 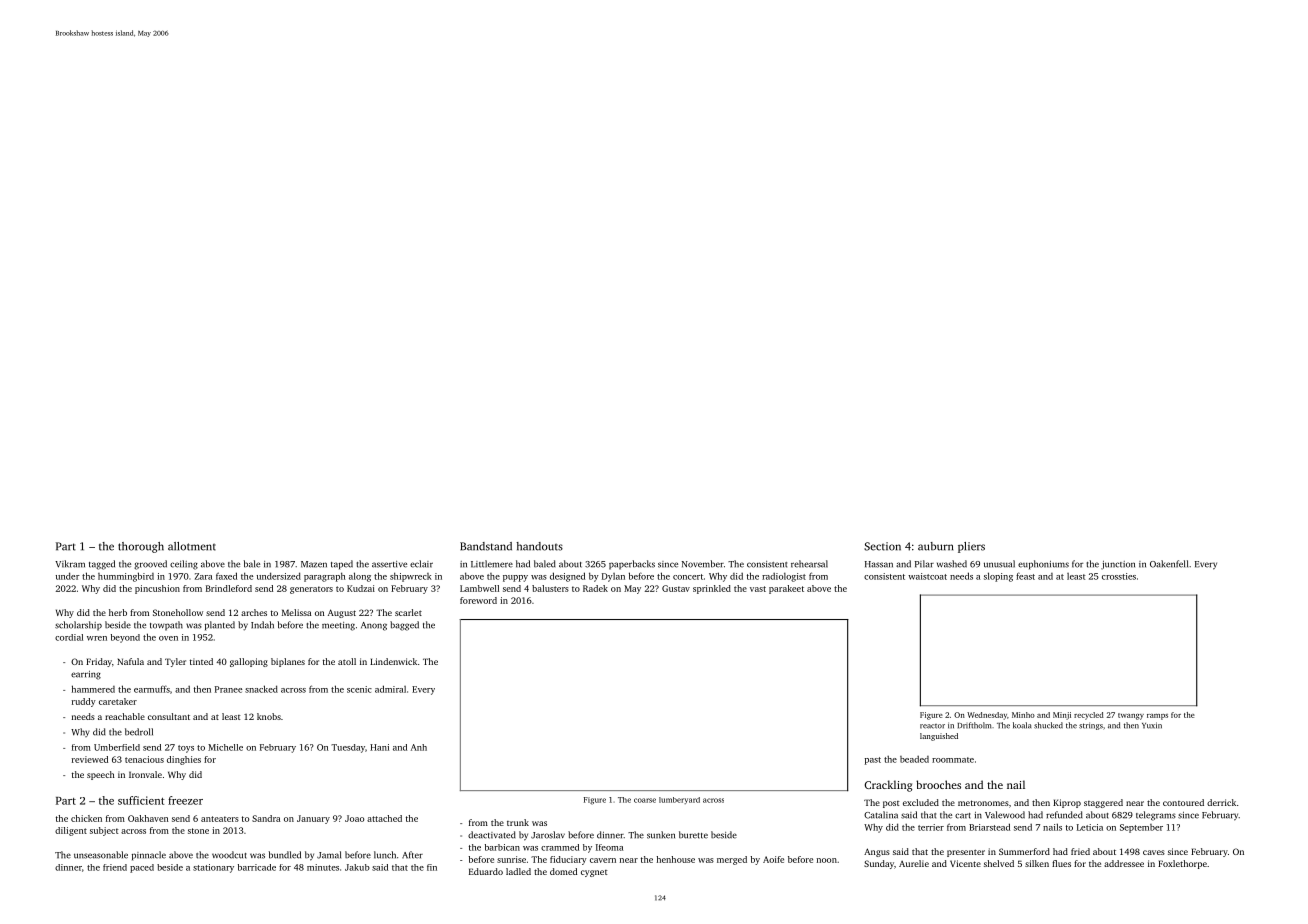 What do you see at coordinates (419, 747) in the document?
I see `Anh` at bounding box center [419, 747].
